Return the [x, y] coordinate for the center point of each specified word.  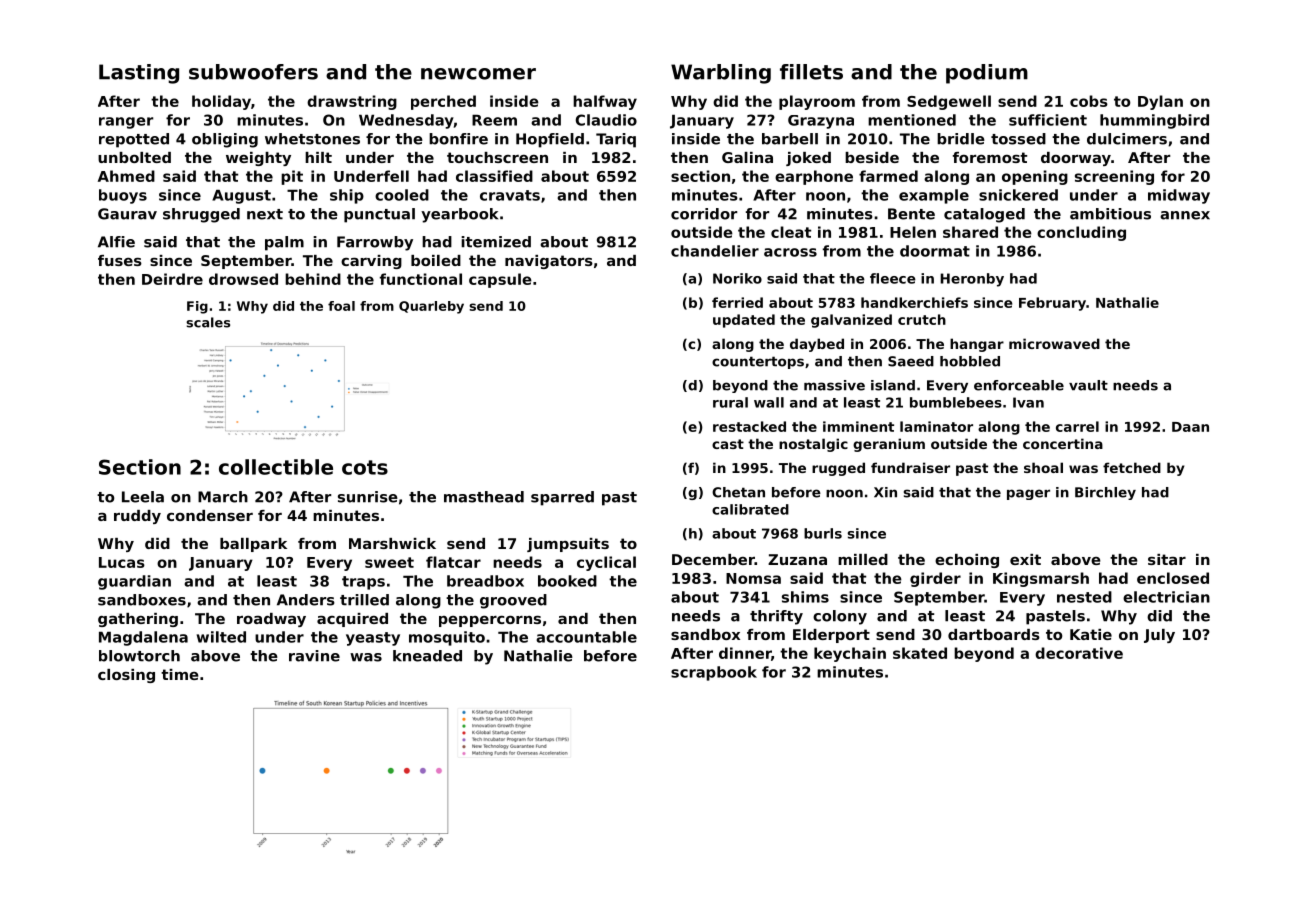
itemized [496, 242]
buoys [123, 196]
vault [1088, 385]
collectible [276, 467]
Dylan [1160, 102]
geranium [889, 445]
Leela [143, 497]
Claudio [606, 120]
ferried [737, 302]
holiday [221, 102]
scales [208, 322]
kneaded [427, 656]
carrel [1077, 426]
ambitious [1110, 214]
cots [365, 467]
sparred [562, 498]
